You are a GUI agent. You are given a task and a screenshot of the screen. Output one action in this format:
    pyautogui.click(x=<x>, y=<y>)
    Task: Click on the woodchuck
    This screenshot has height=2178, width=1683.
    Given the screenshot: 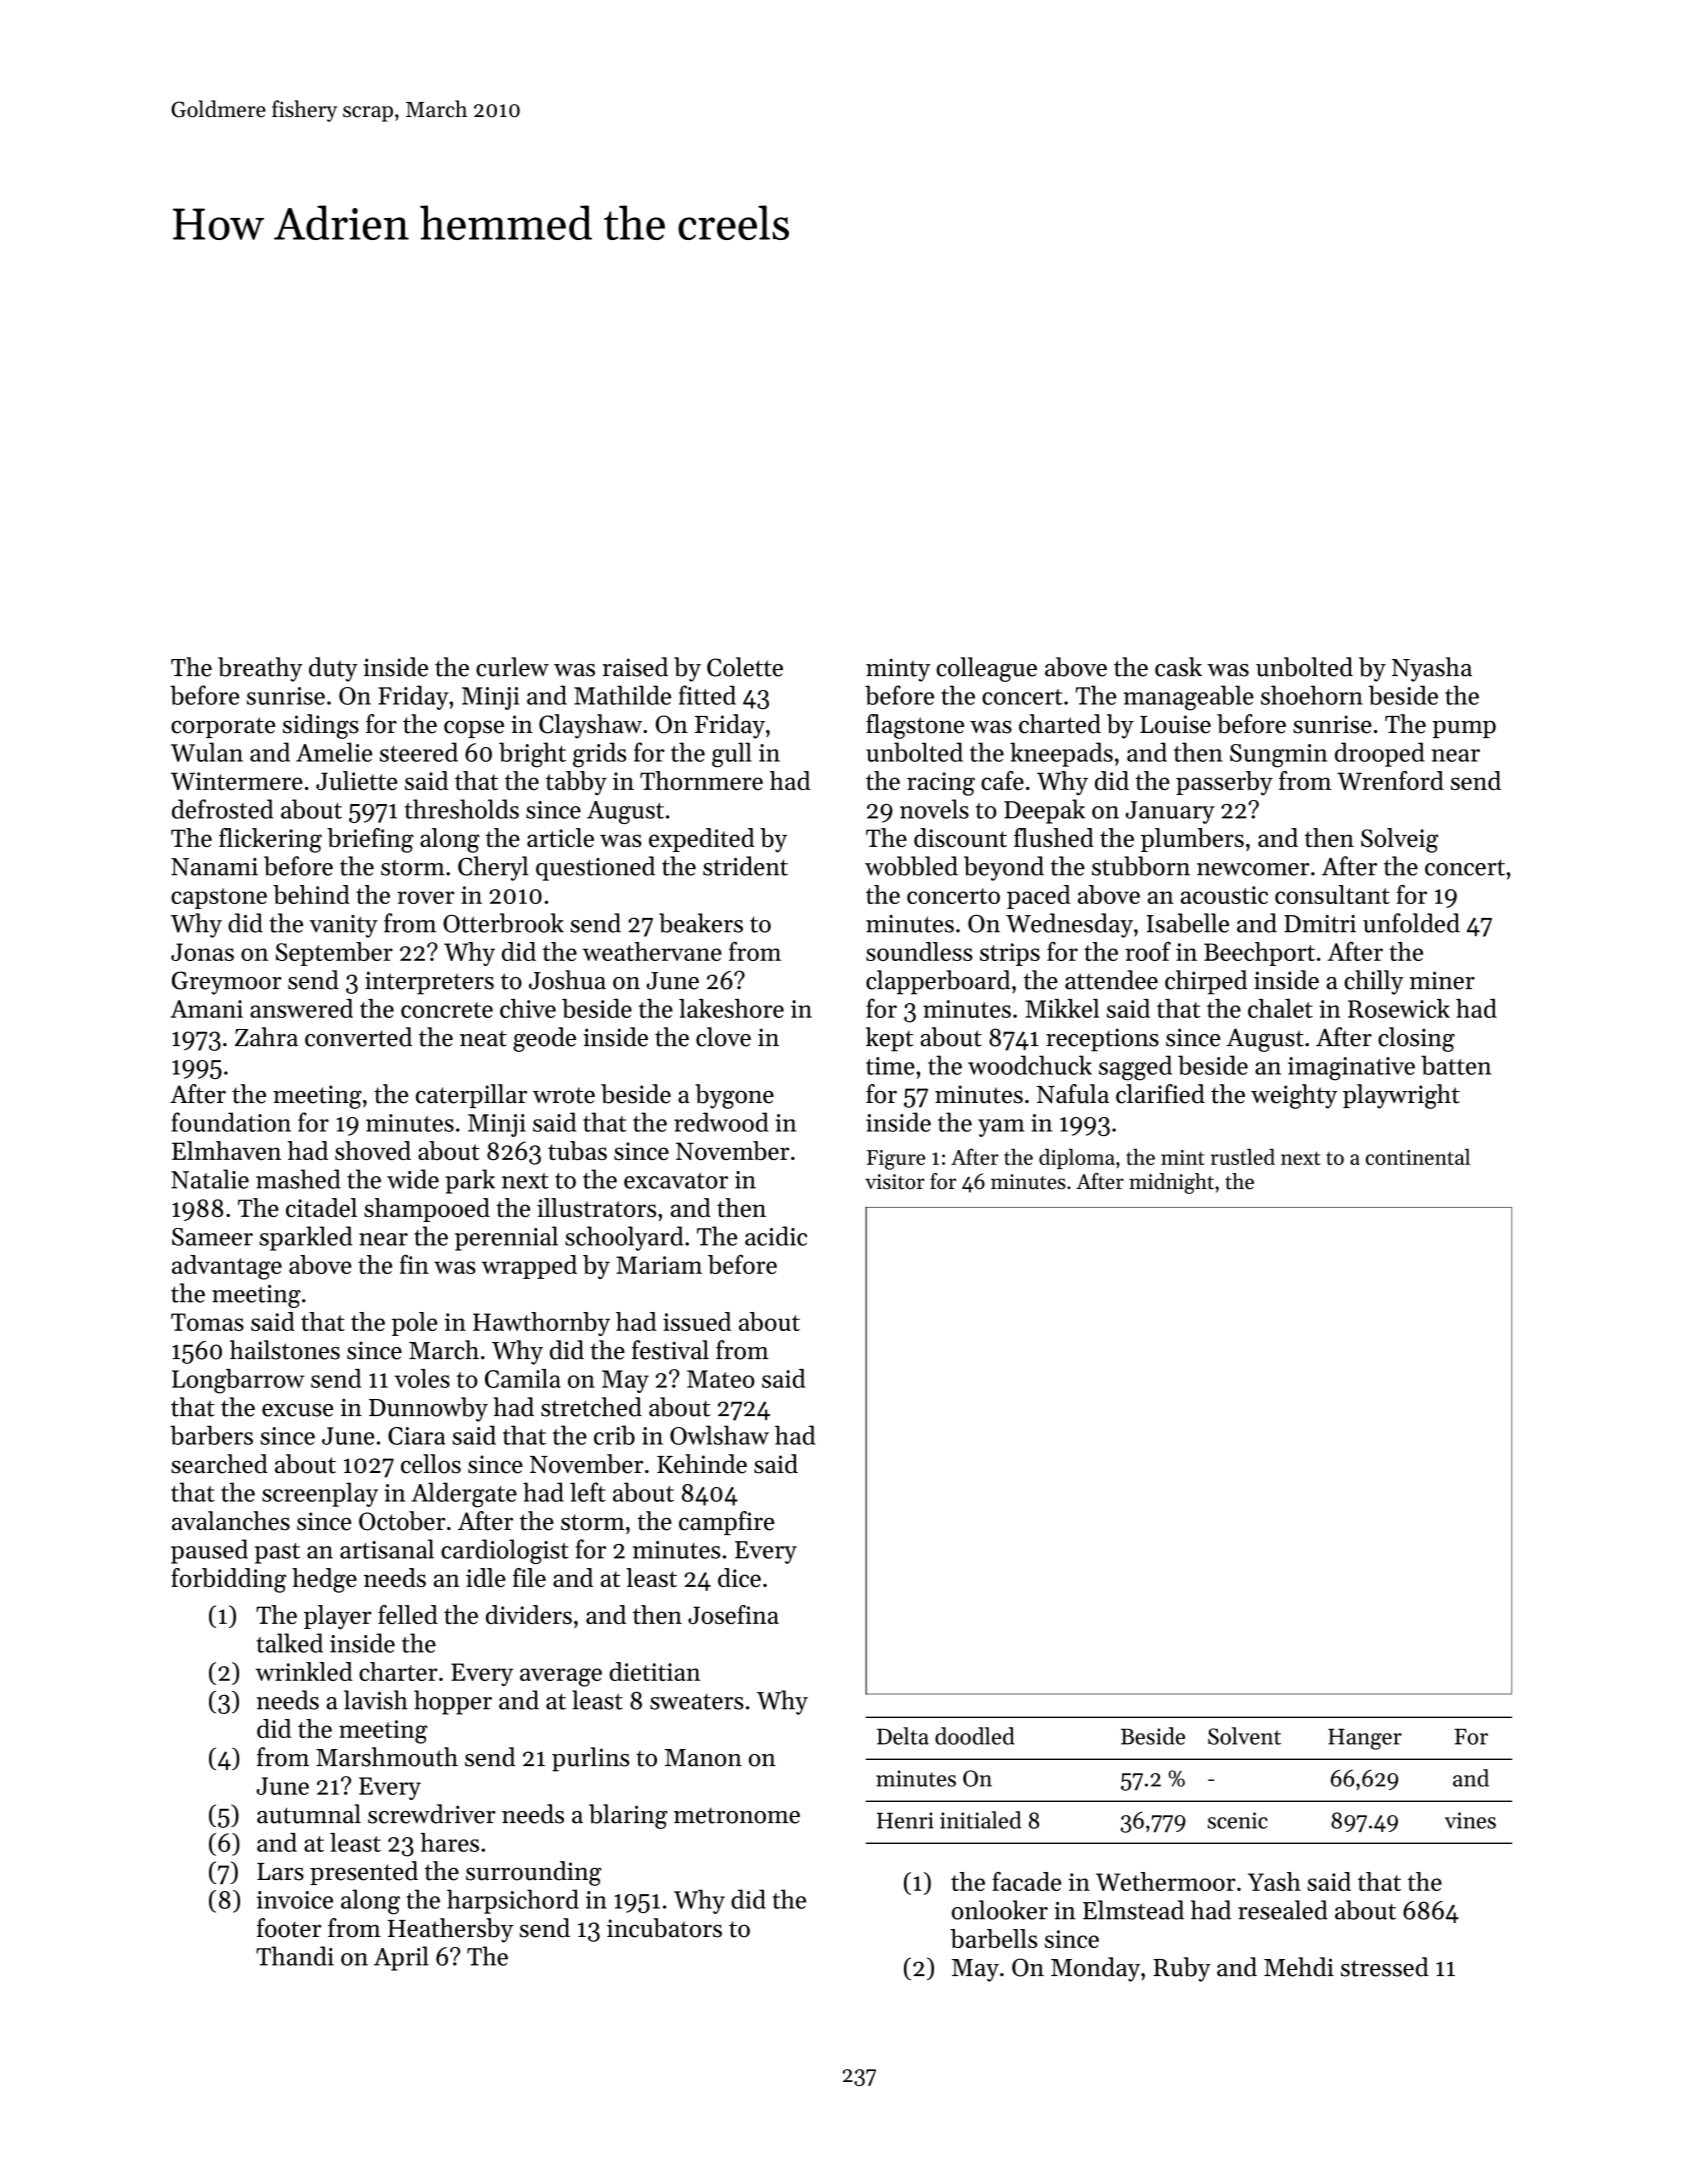 What is the action you would take?
    pyautogui.click(x=1030, y=1065)
